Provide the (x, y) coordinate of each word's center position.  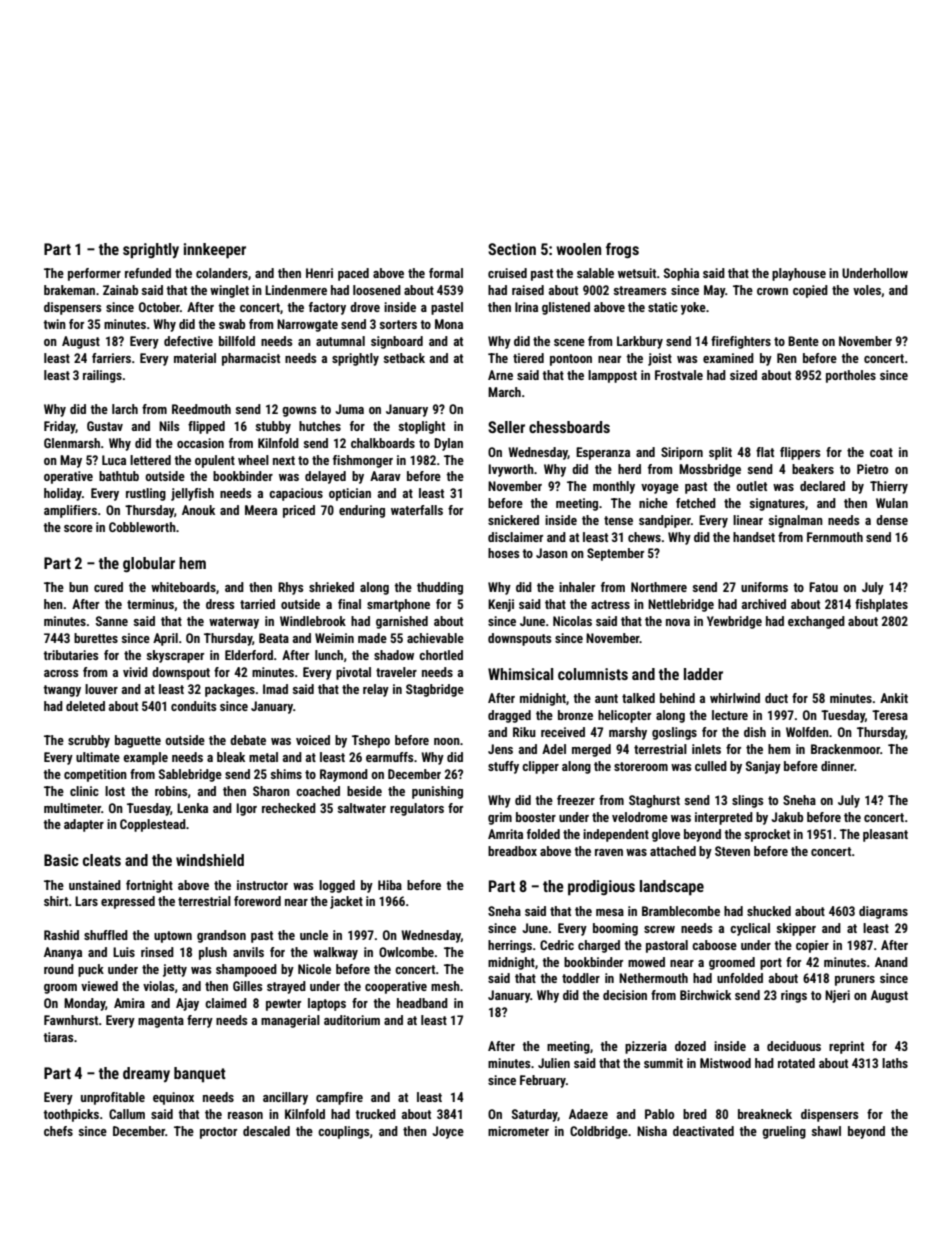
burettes (96, 638)
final (349, 604)
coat (881, 452)
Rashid (61, 935)
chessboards (569, 427)
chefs (58, 1131)
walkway (335, 953)
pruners (855, 981)
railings (102, 376)
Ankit (894, 698)
